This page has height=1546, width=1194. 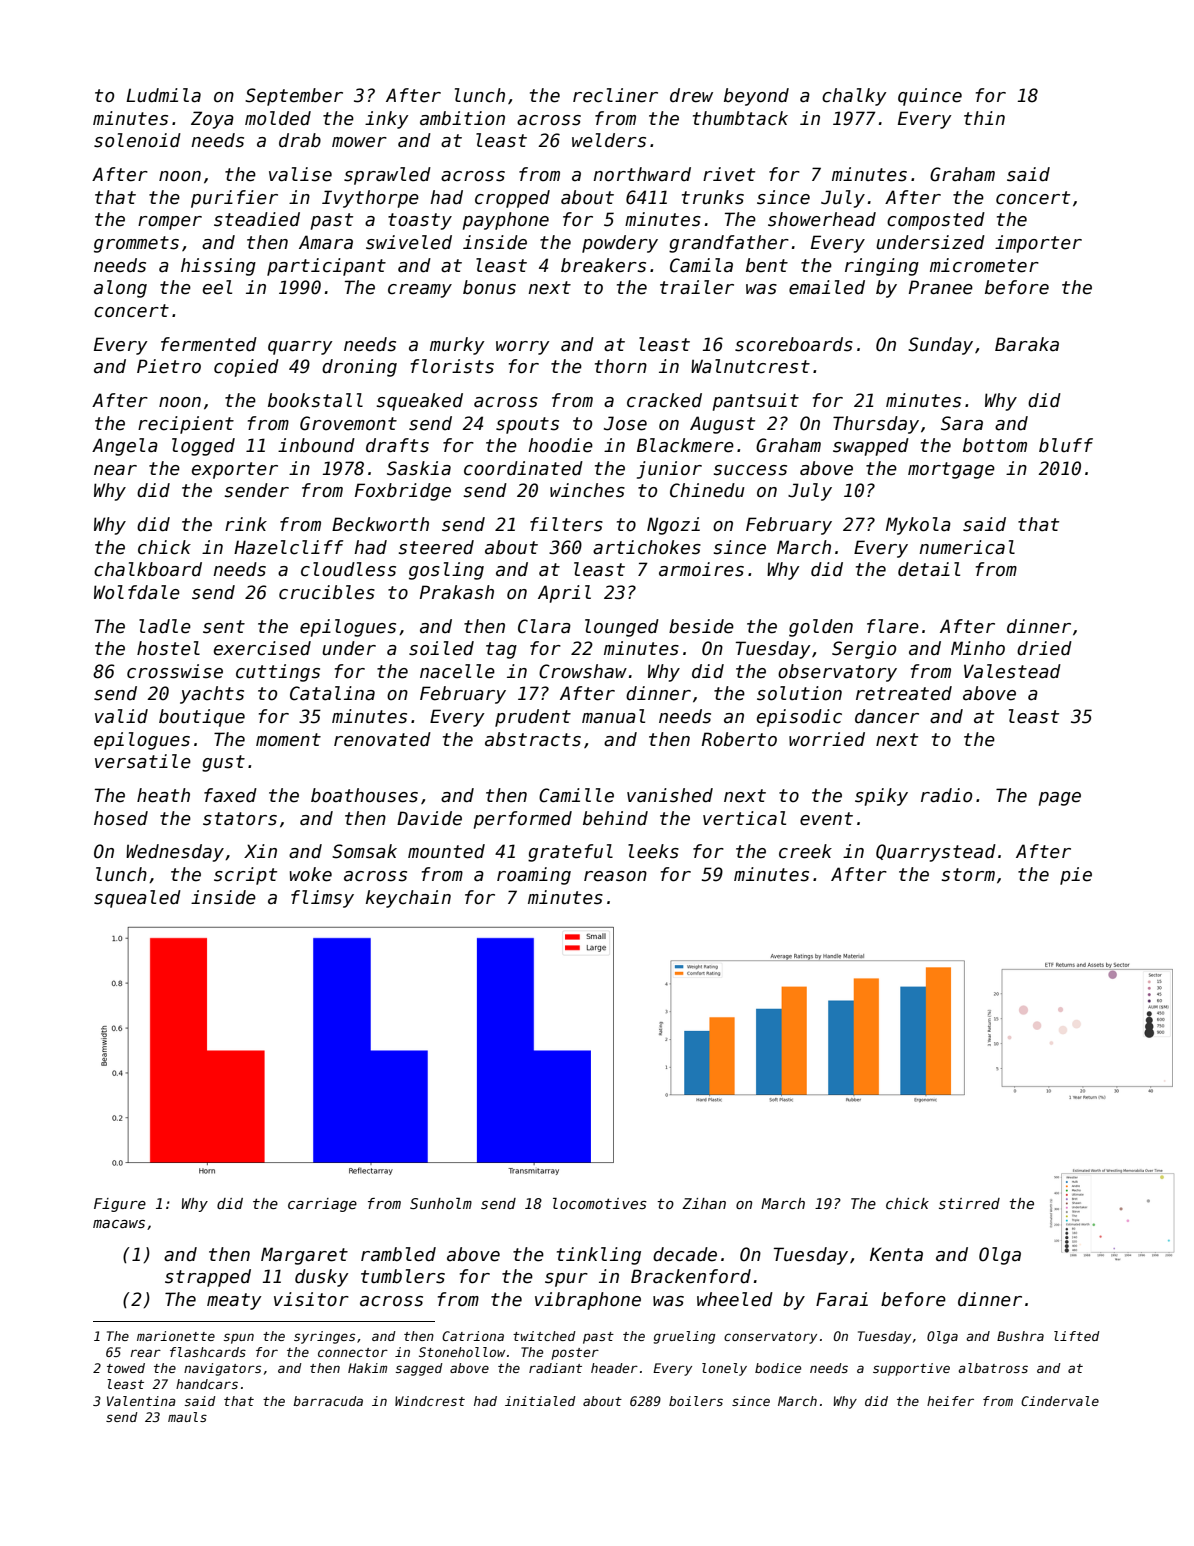 I want to click on copied, so click(x=246, y=368).
